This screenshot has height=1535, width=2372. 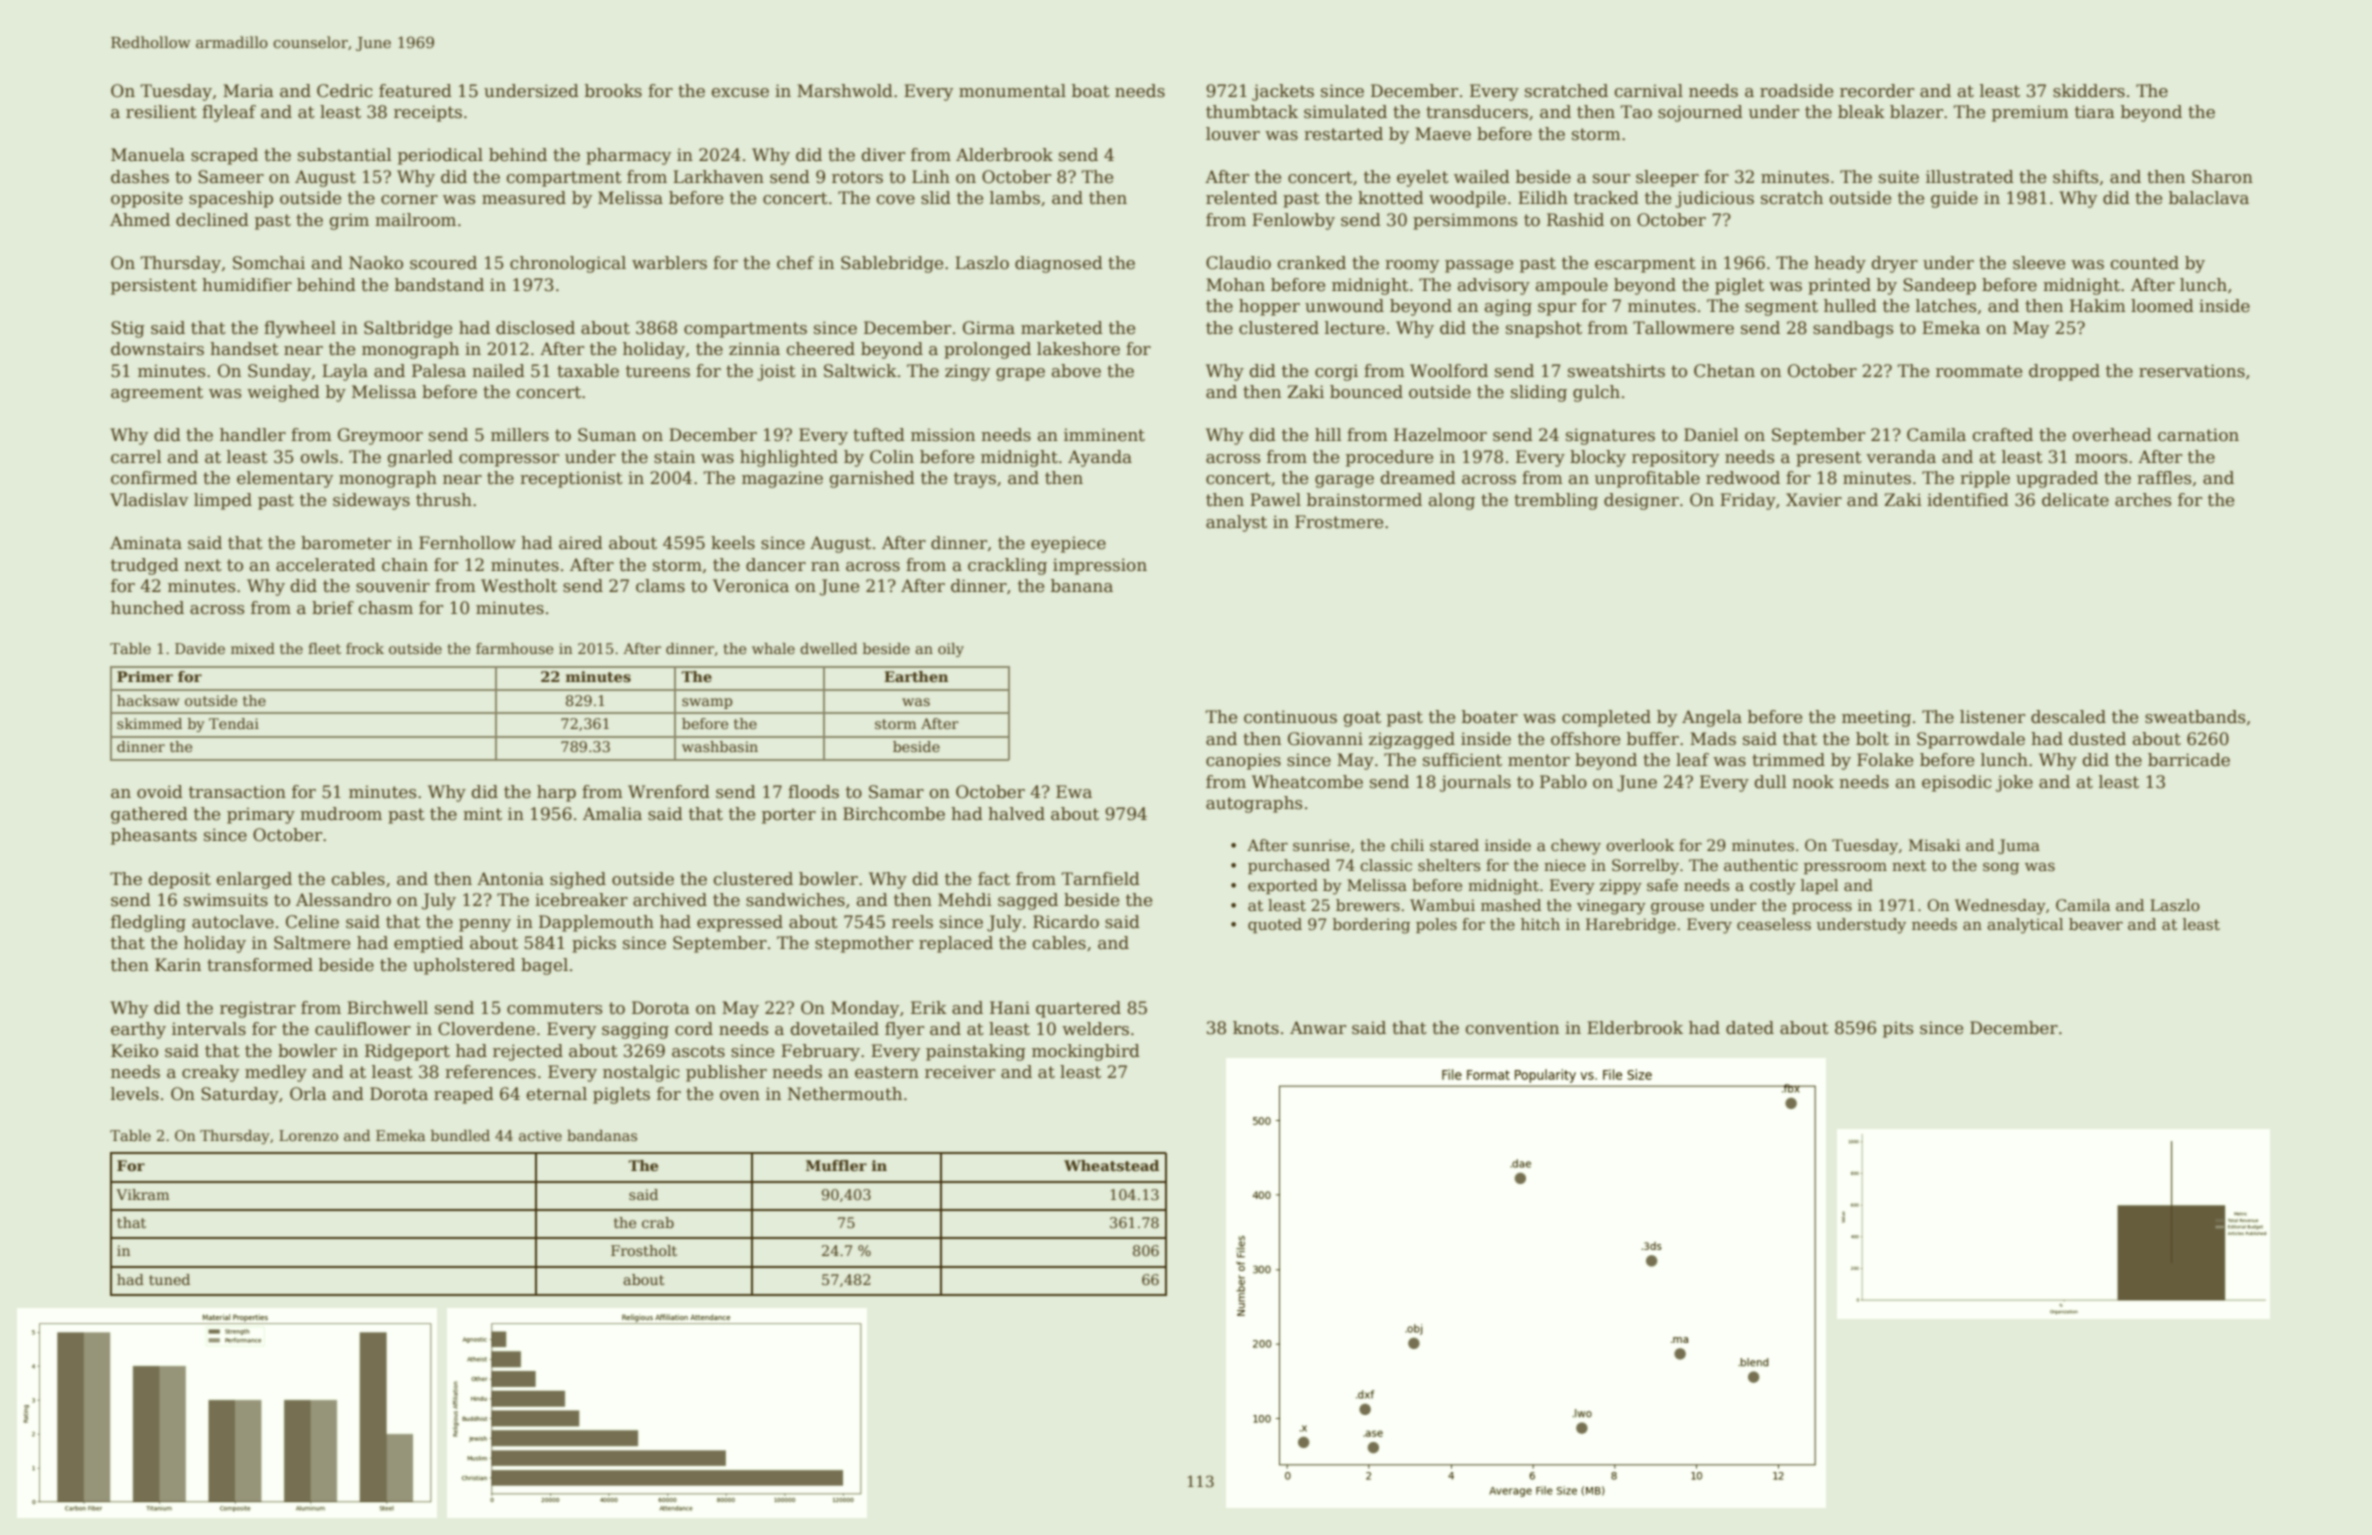 I want to click on barometer, so click(x=346, y=543).
